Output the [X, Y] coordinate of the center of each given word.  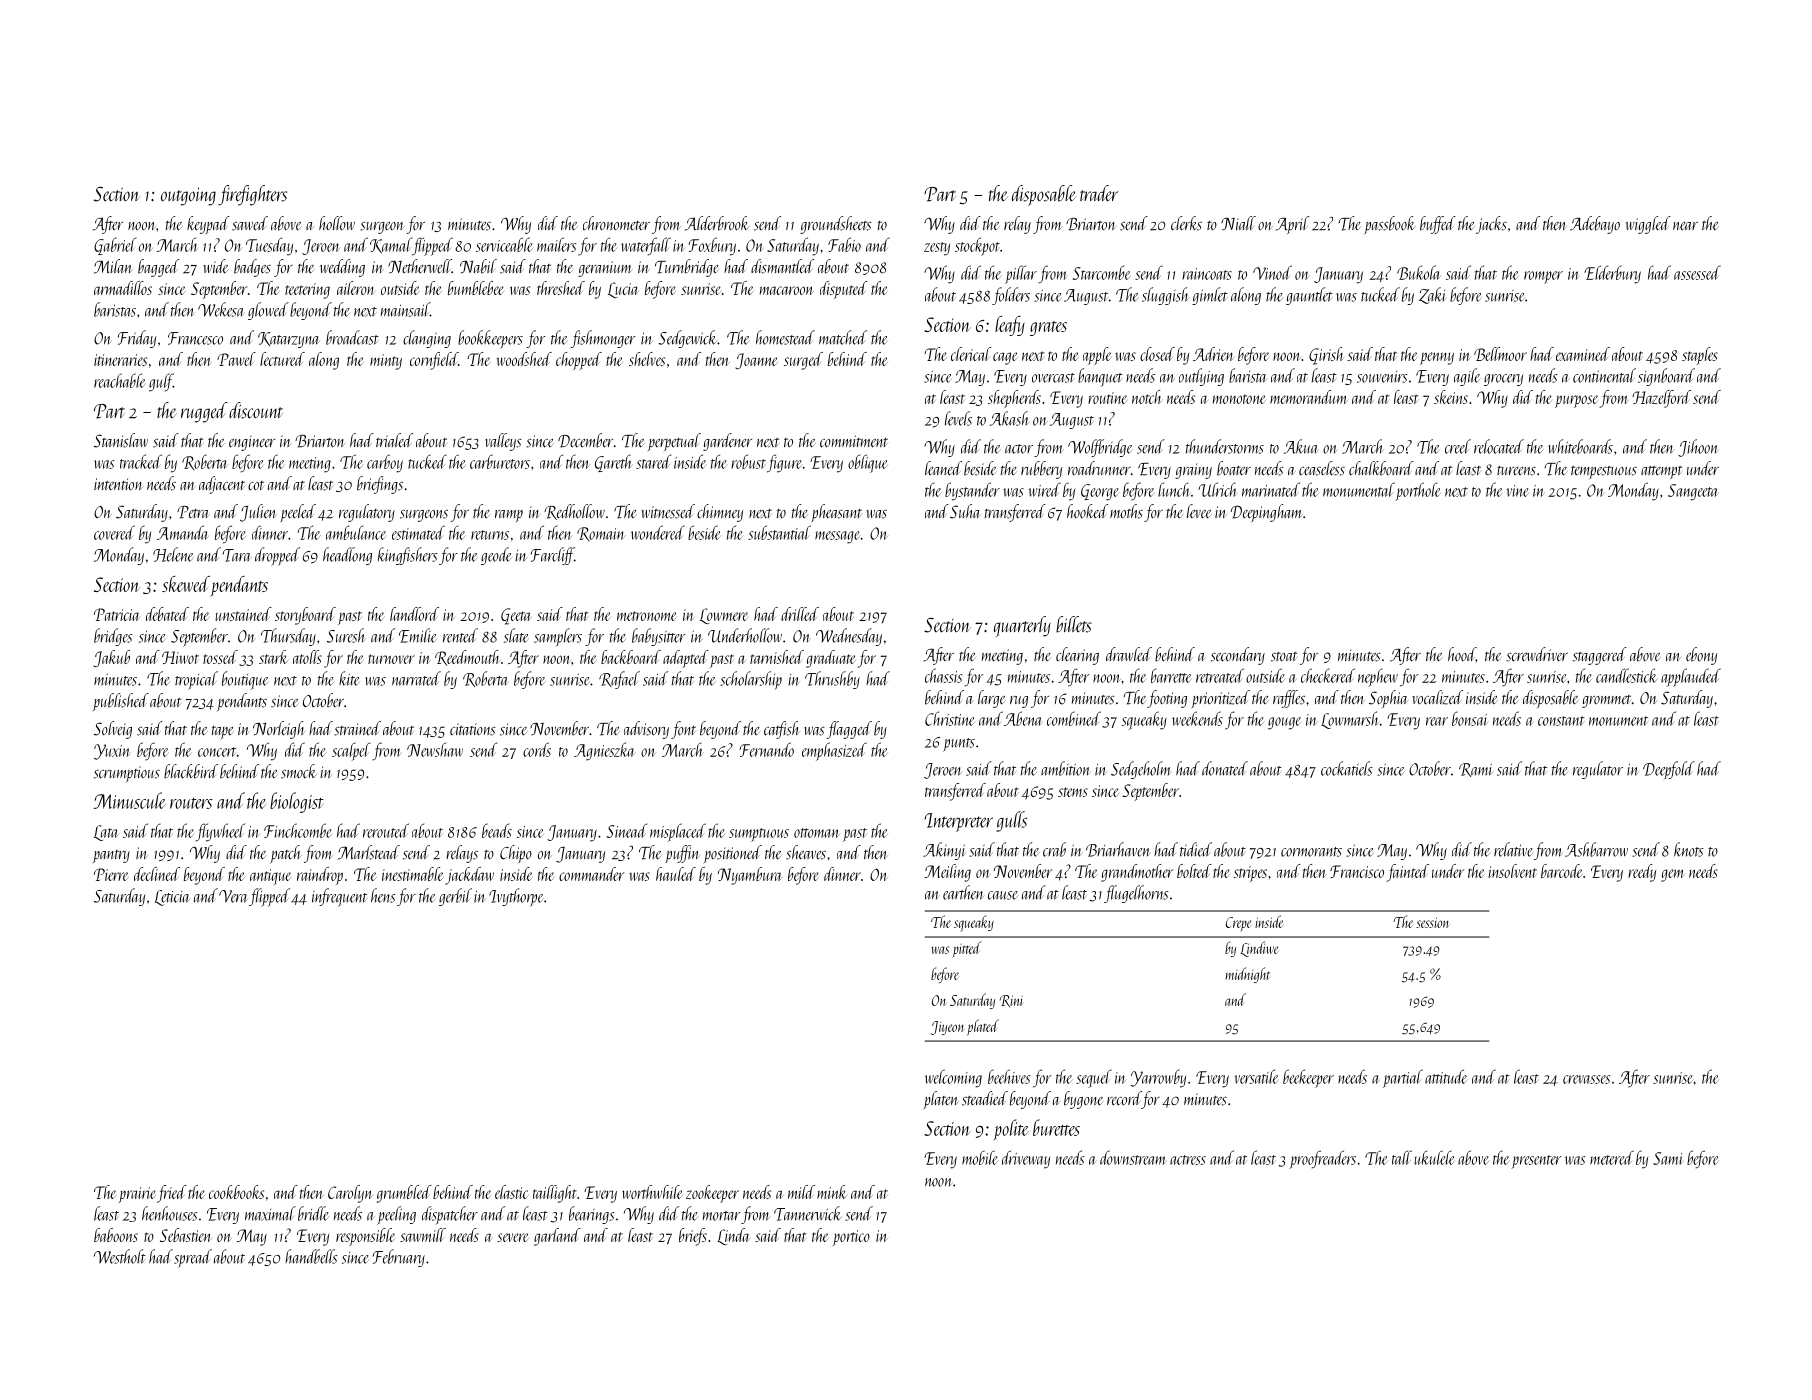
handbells [311, 1256]
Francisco [1357, 871]
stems [1073, 792]
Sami [1667, 1158]
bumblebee [476, 288]
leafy [1010, 326]
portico [851, 1238]
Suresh [345, 635]
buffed [1438, 225]
